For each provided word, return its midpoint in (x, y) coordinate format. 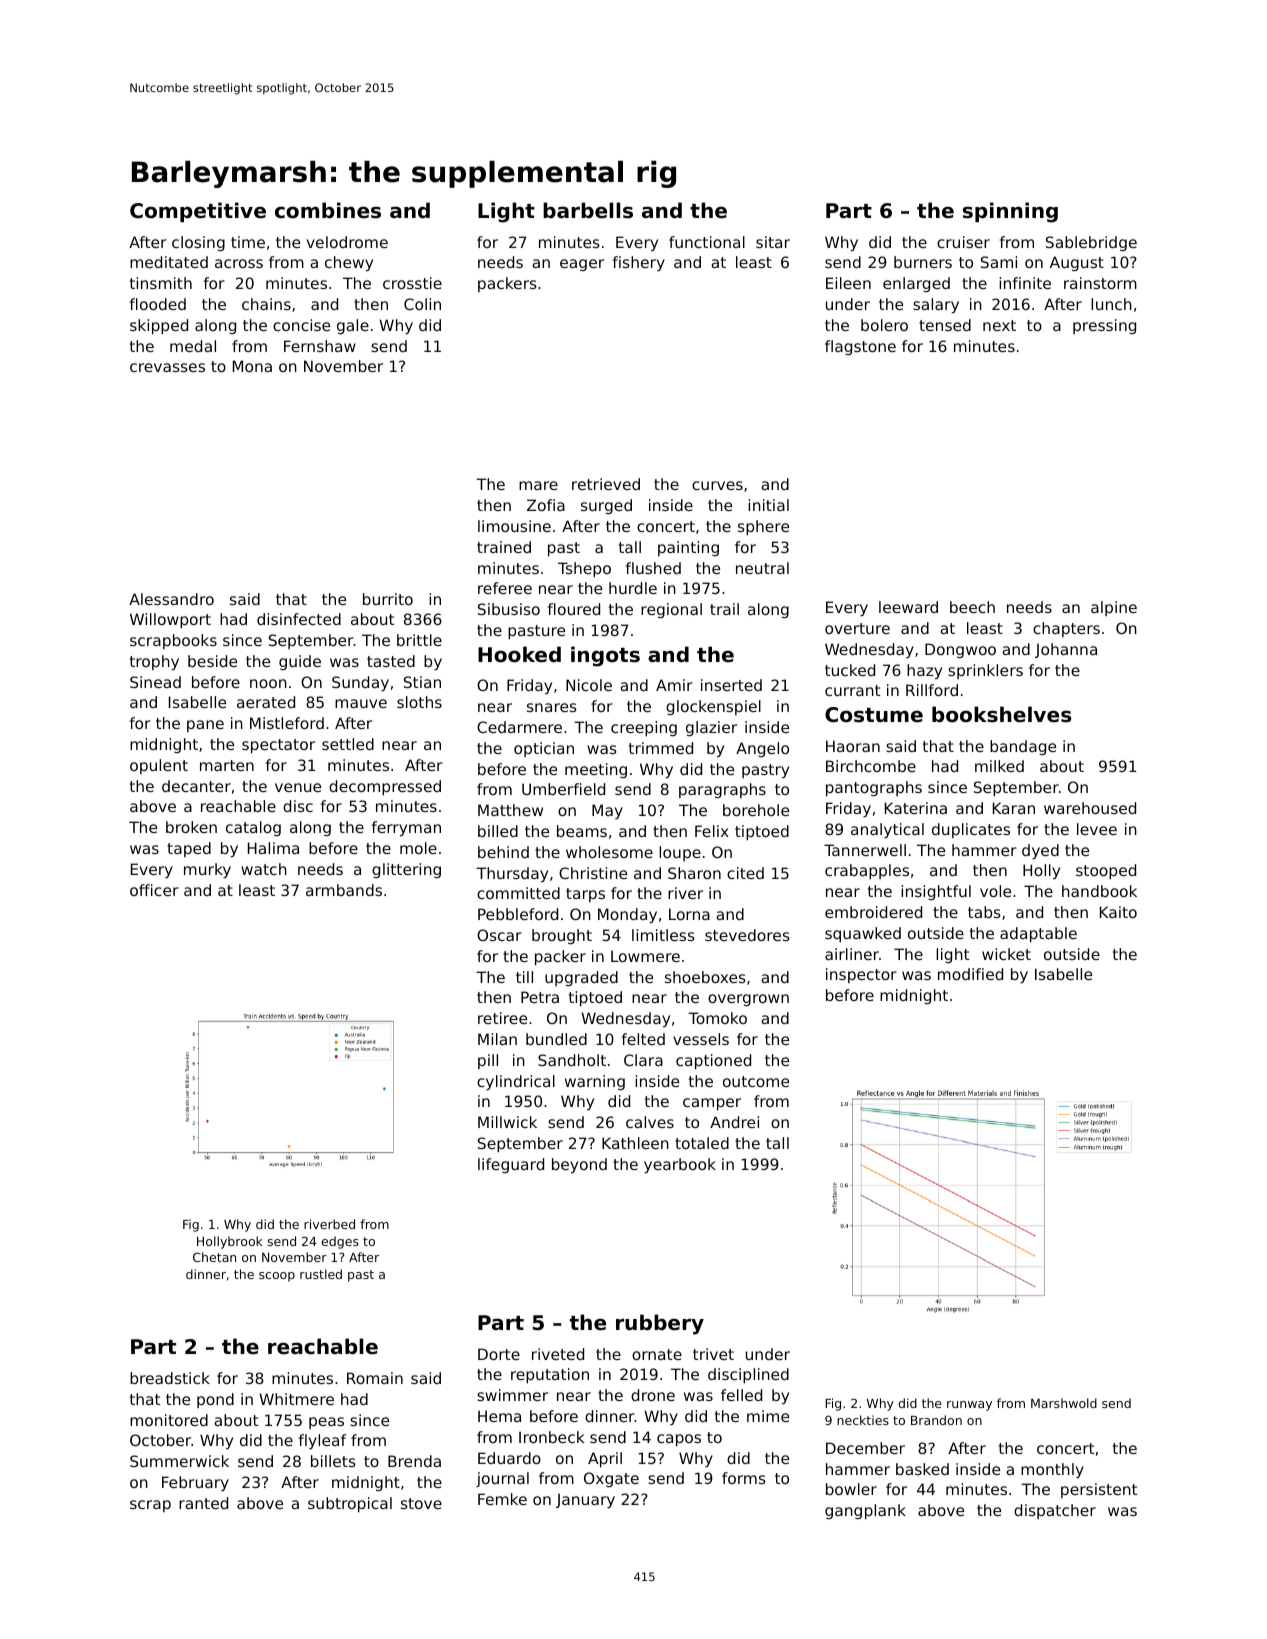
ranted (203, 1503)
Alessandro (171, 599)
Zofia (546, 505)
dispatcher (1055, 1511)
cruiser (963, 242)
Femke (502, 1499)
